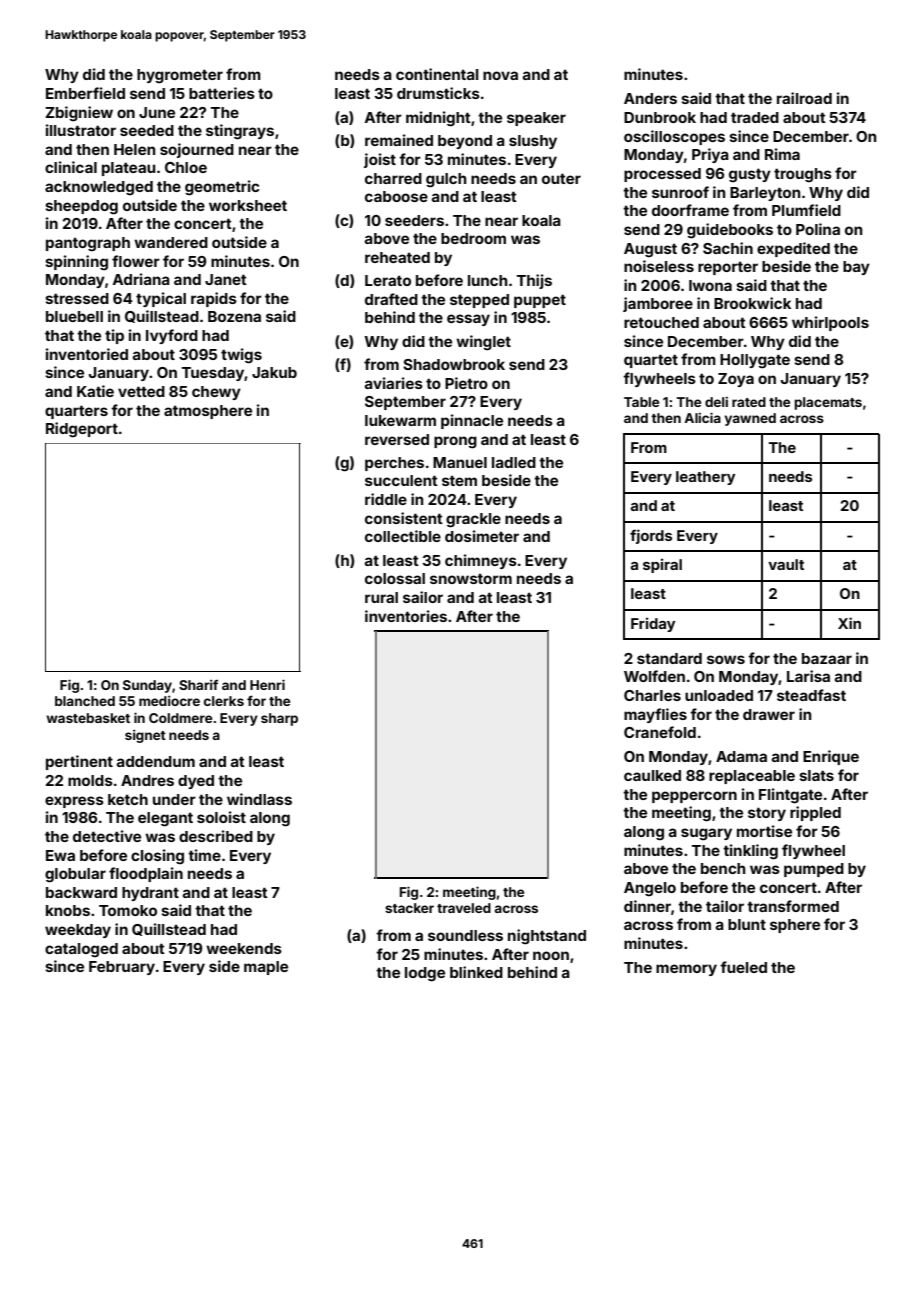 The width and height of the screenshot is (924, 1308). What do you see at coordinates (397, 439) in the screenshot?
I see `reversed` at bounding box center [397, 439].
